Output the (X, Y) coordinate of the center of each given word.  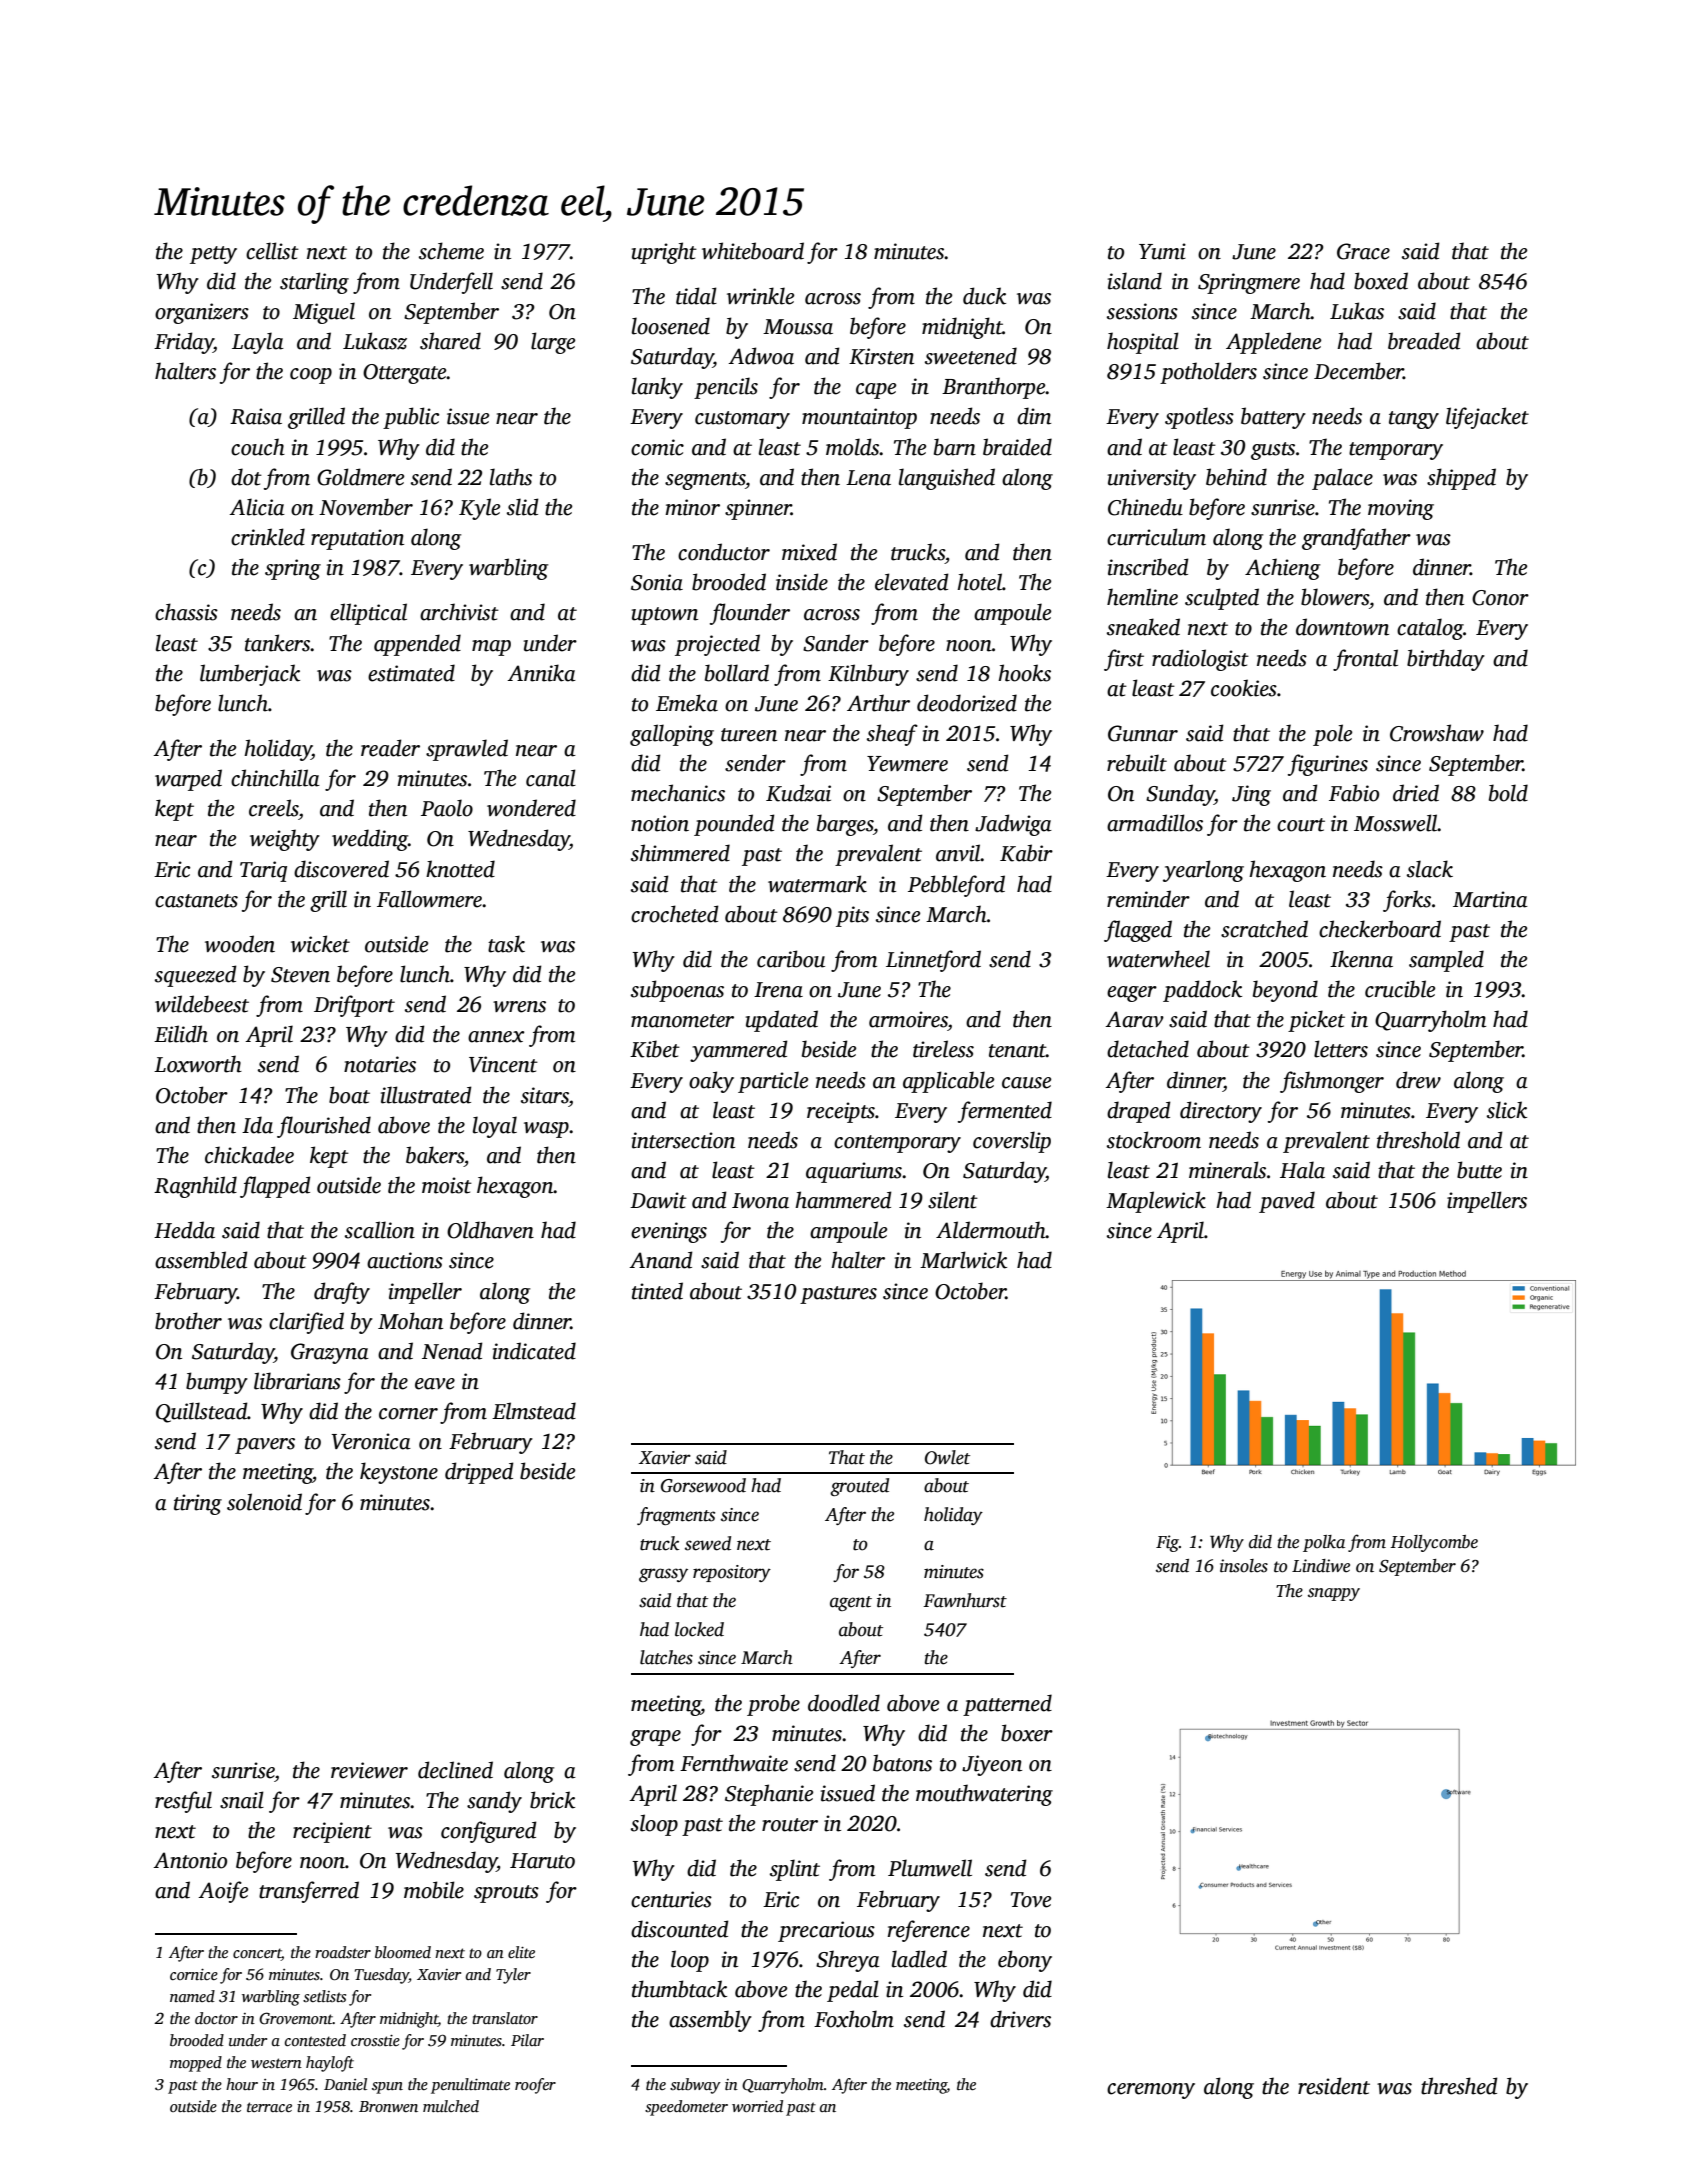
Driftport (354, 1006)
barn (955, 447)
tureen (749, 735)
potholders (1208, 373)
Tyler (513, 1976)
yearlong (1203, 871)
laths (511, 477)
